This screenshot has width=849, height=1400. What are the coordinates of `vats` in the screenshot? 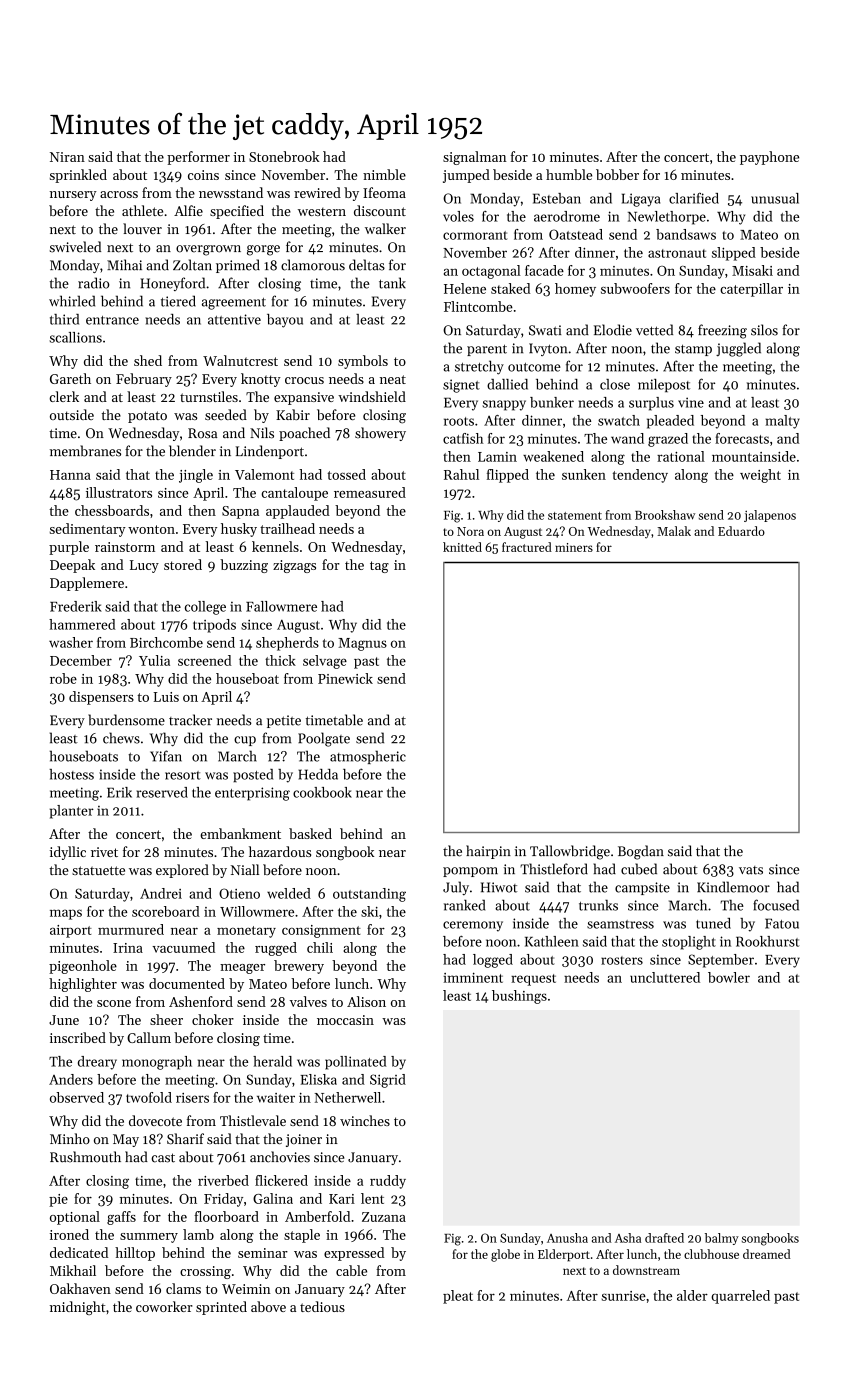 It's located at (751, 870).
